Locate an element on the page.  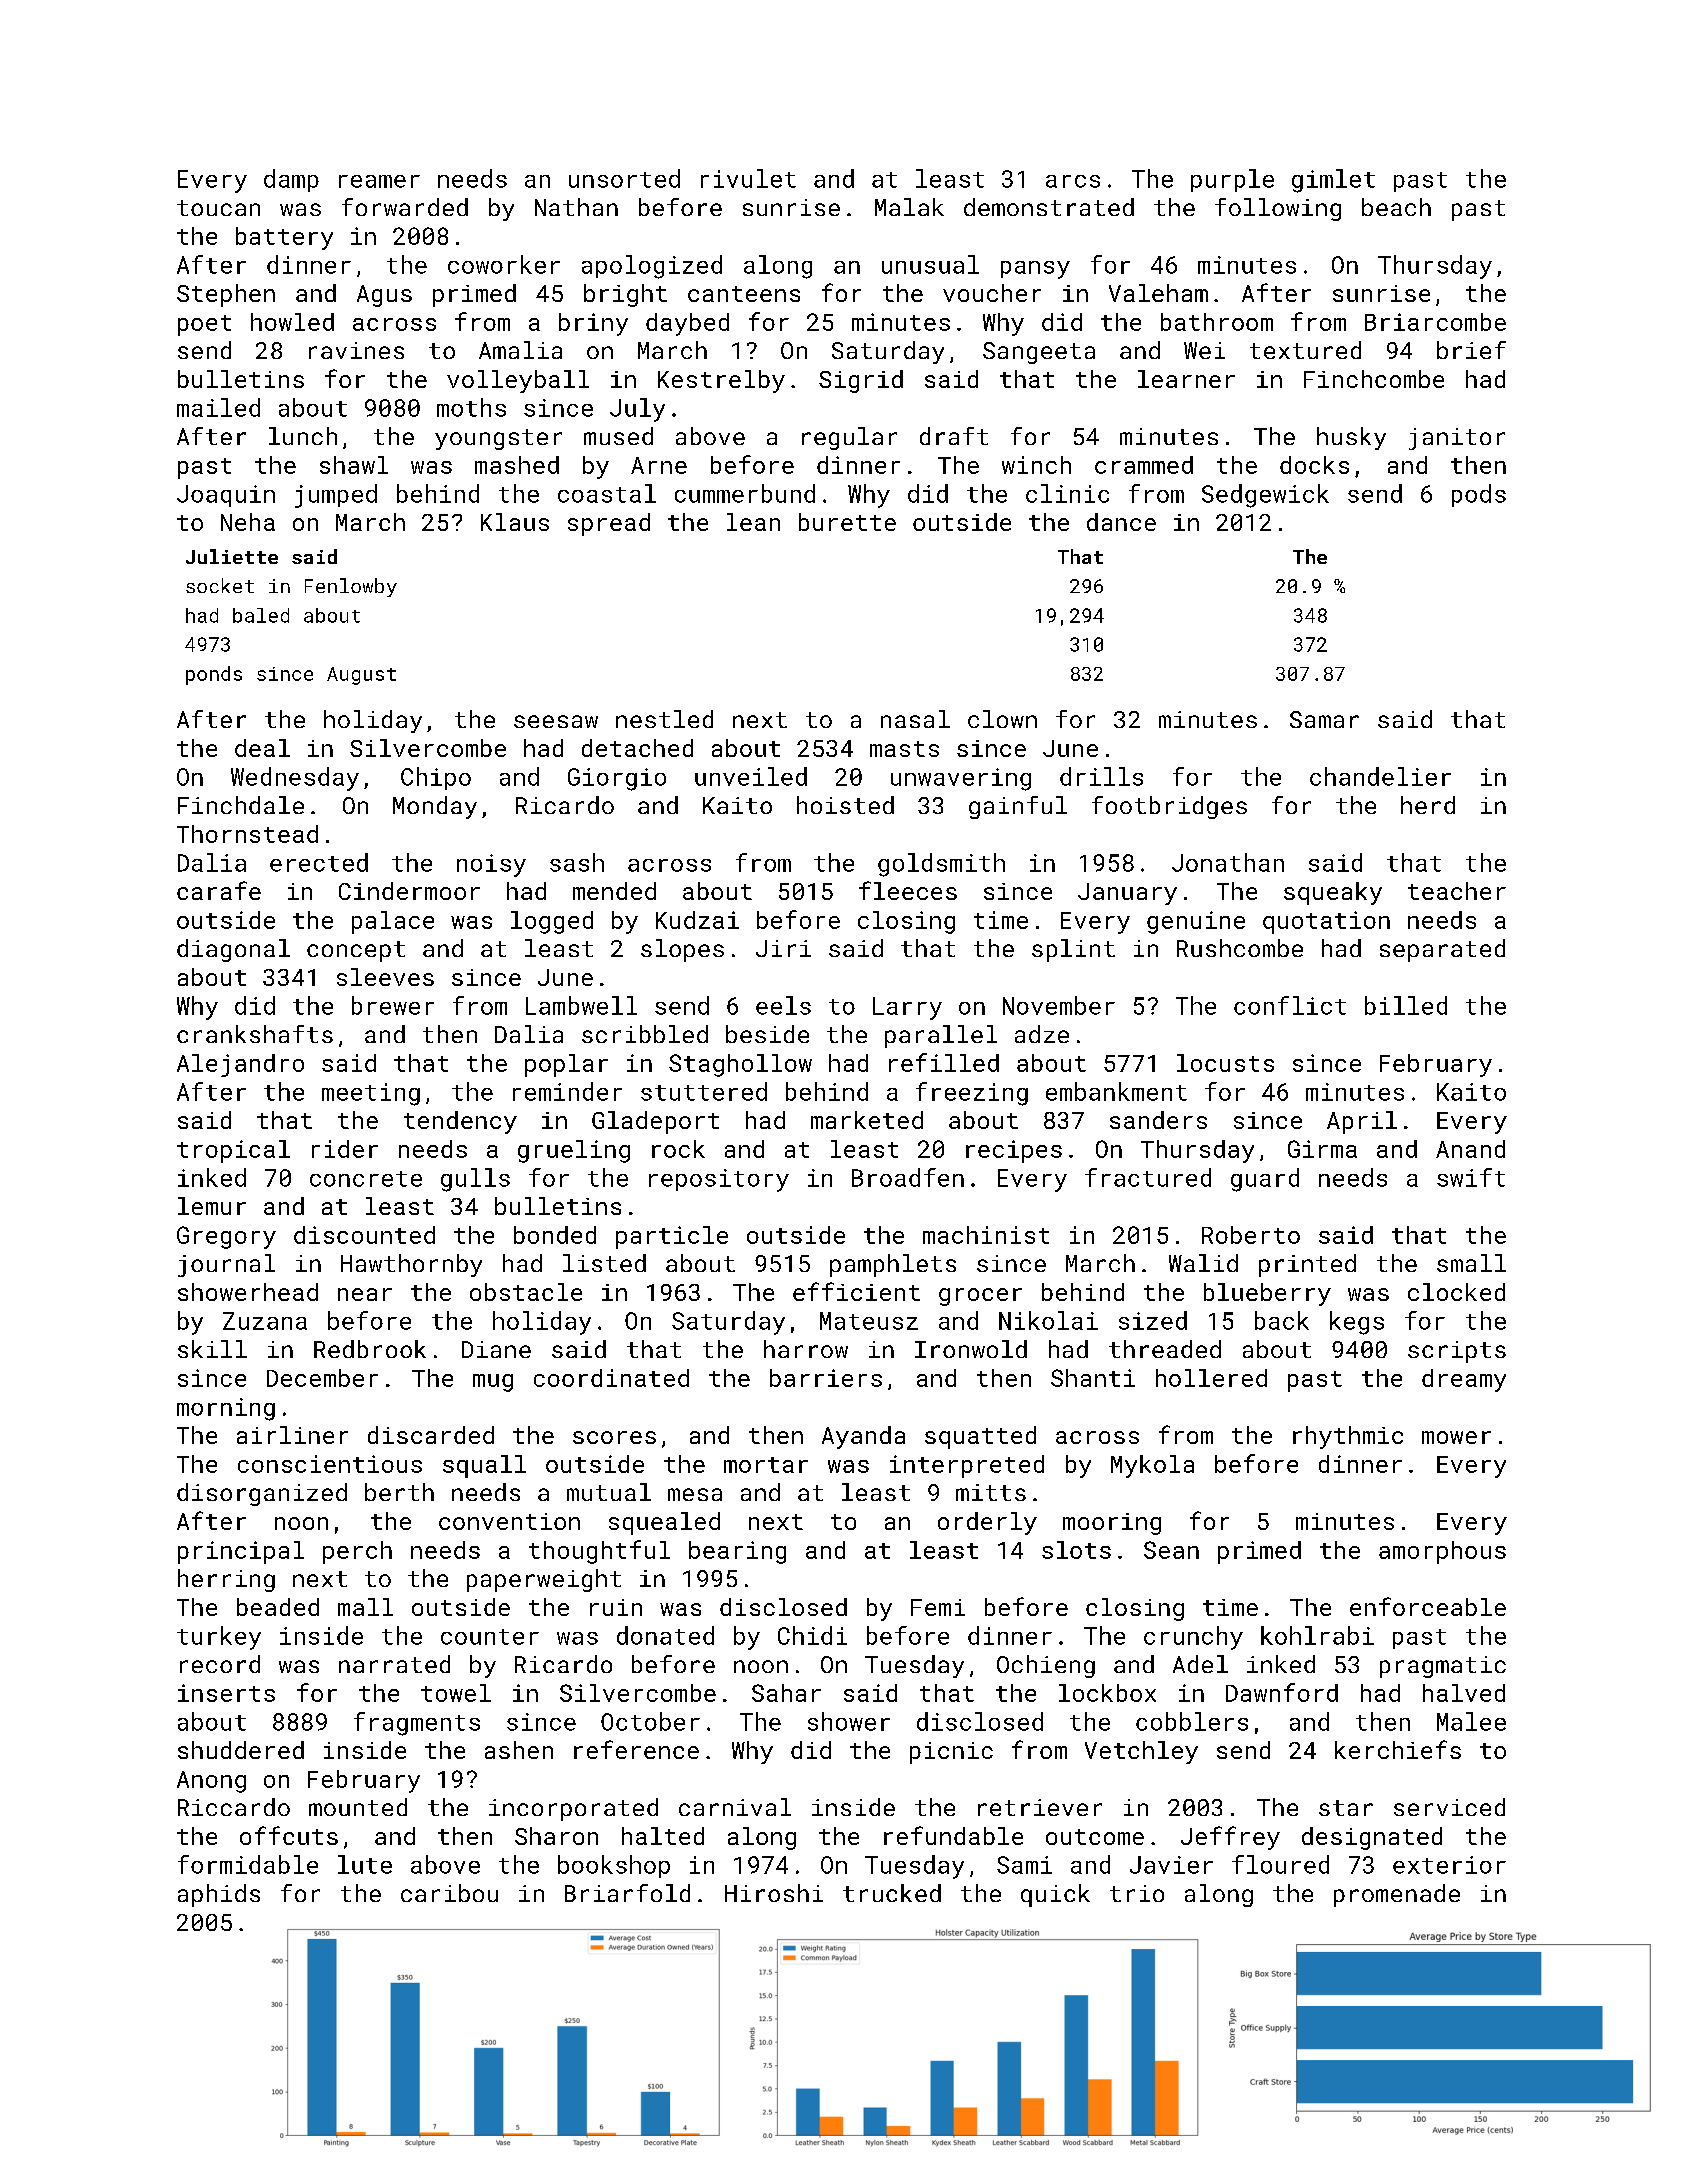
aphids is located at coordinates (219, 1895).
